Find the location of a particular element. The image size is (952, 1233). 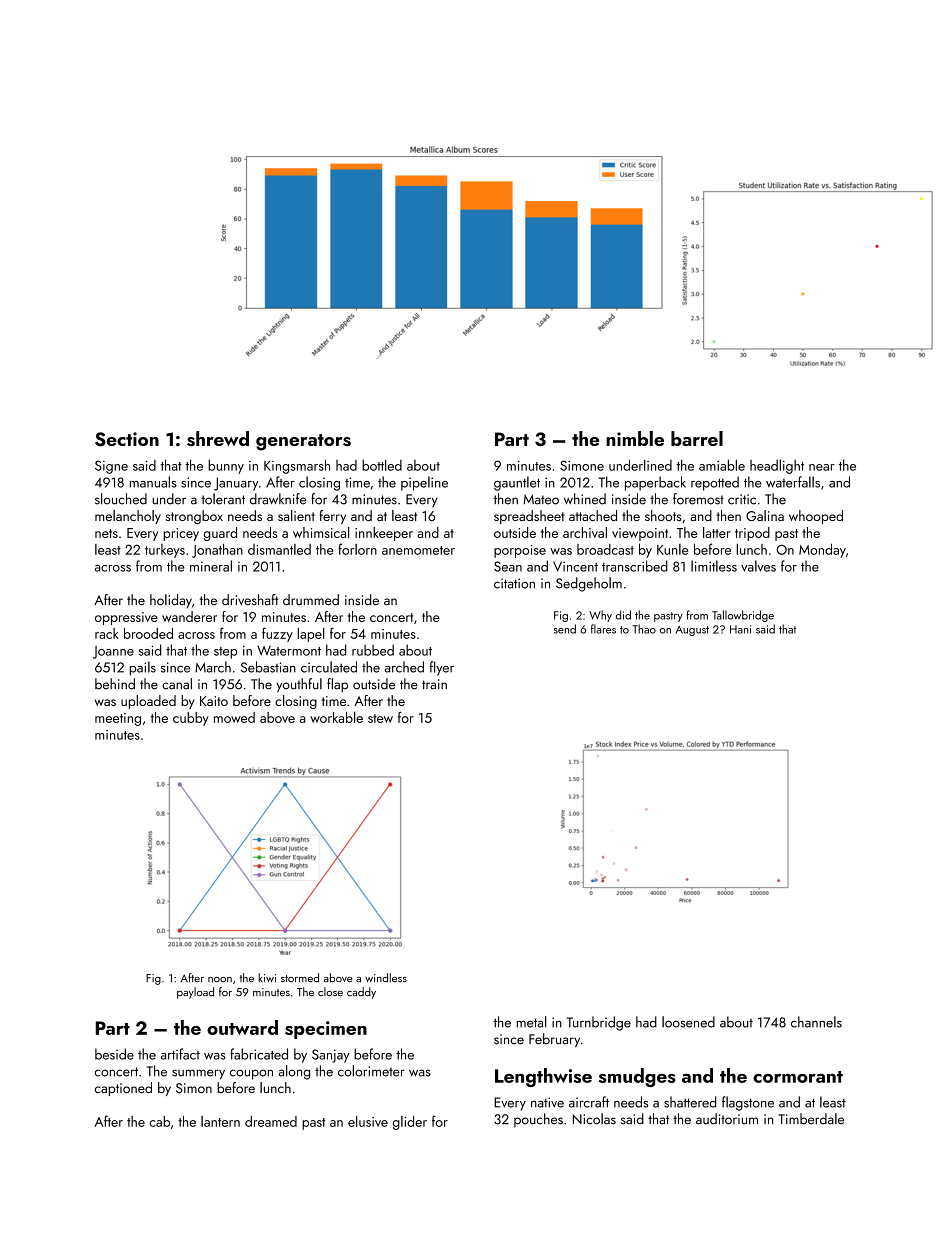

beside is located at coordinates (114, 1054).
